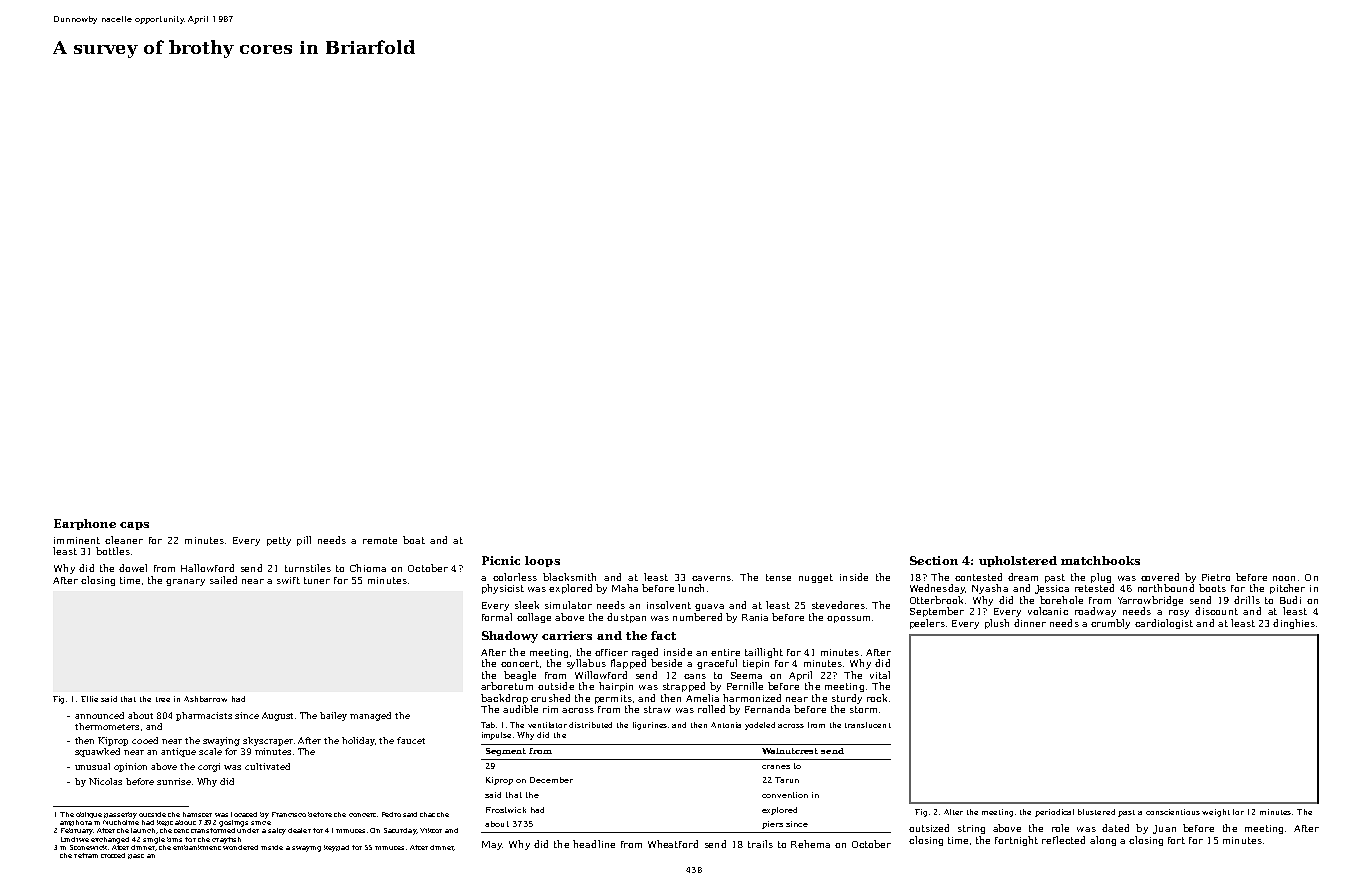 The image size is (1372, 887). Describe the element at coordinates (1247, 600) in the screenshot. I see `drills` at that location.
